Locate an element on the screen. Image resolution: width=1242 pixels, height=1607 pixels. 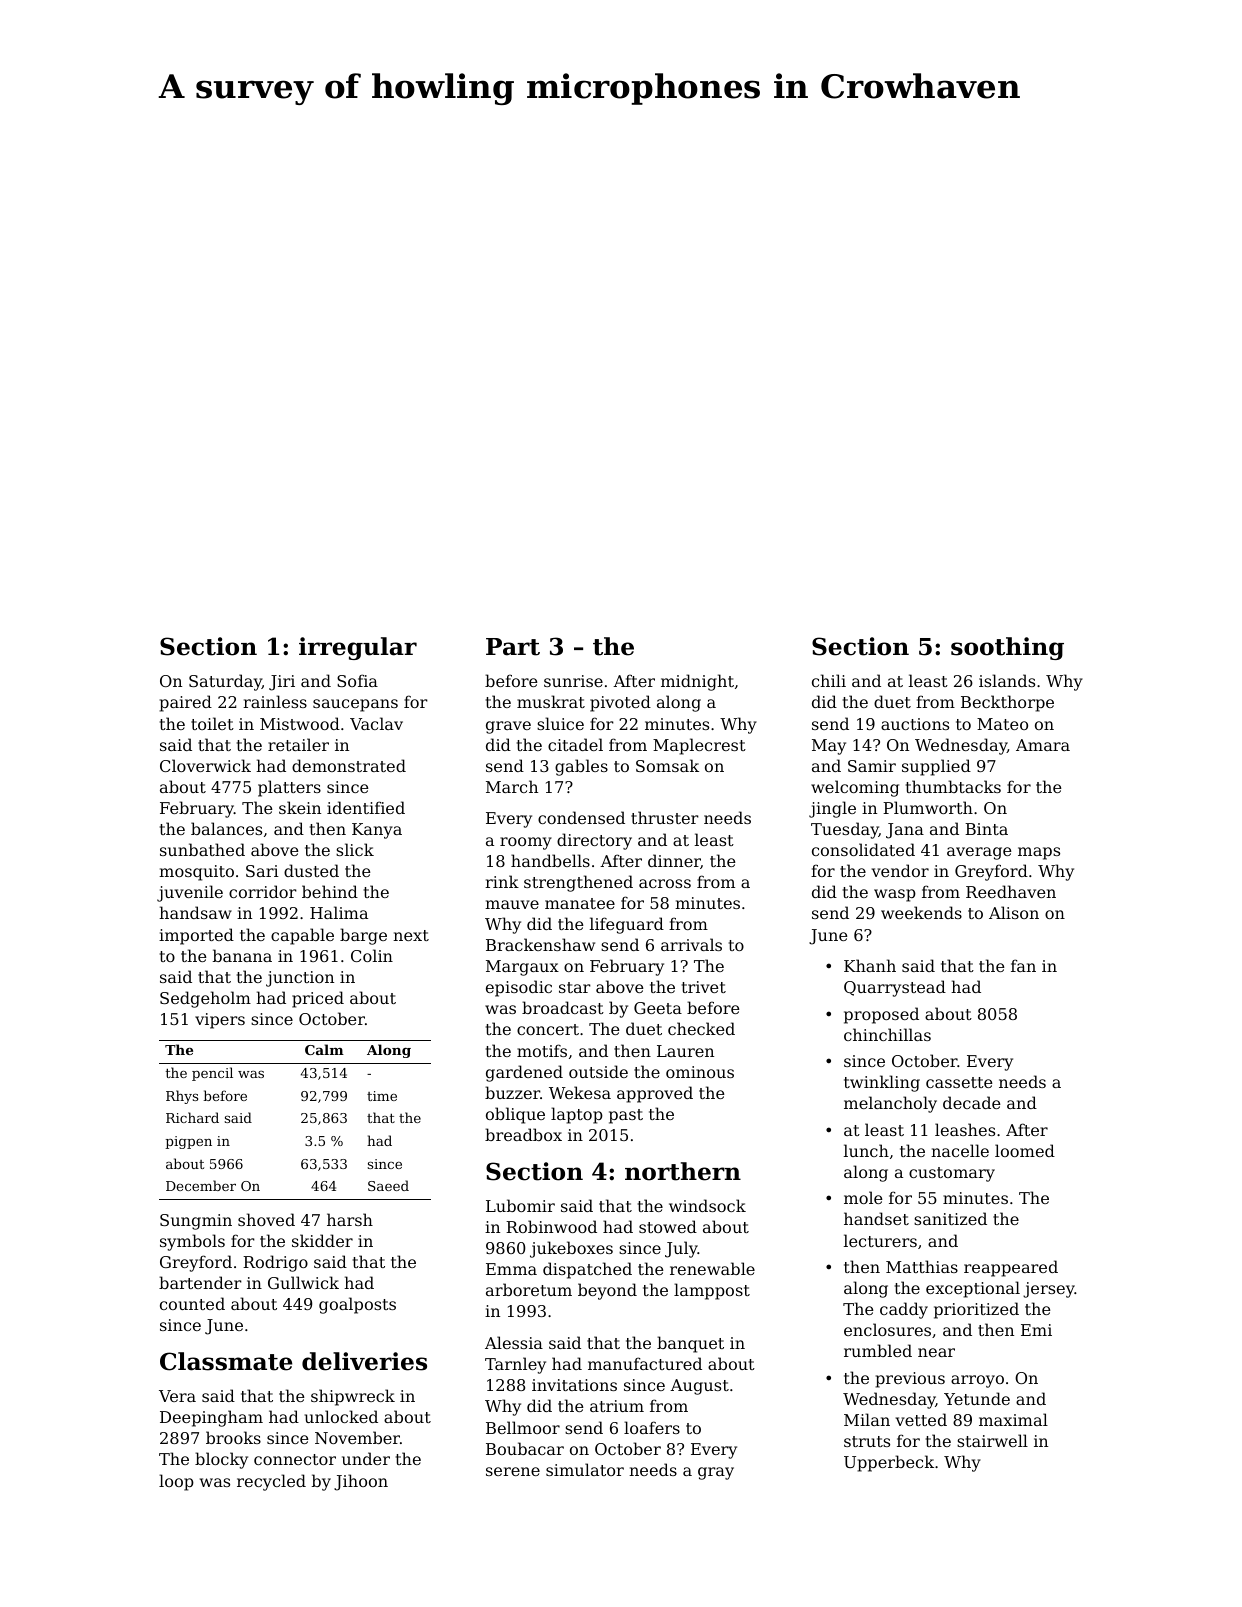
recycled is located at coordinates (271, 1482).
